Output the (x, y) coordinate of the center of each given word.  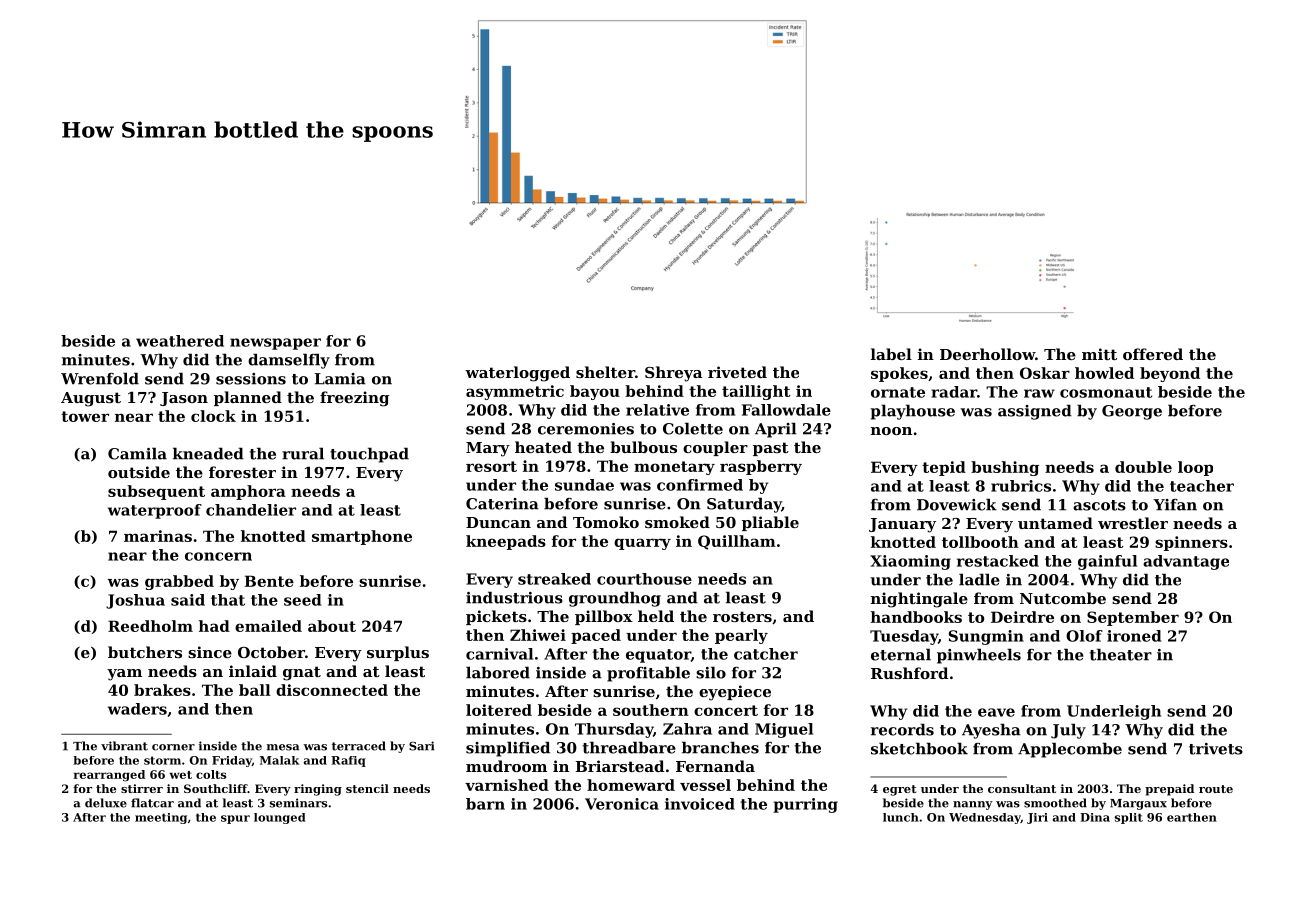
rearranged (109, 776)
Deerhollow (987, 354)
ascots (1099, 505)
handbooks (916, 617)
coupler (715, 448)
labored (498, 672)
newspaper (275, 344)
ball (255, 690)
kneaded (208, 453)
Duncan (498, 522)
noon (891, 431)
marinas (158, 536)
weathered (180, 341)
